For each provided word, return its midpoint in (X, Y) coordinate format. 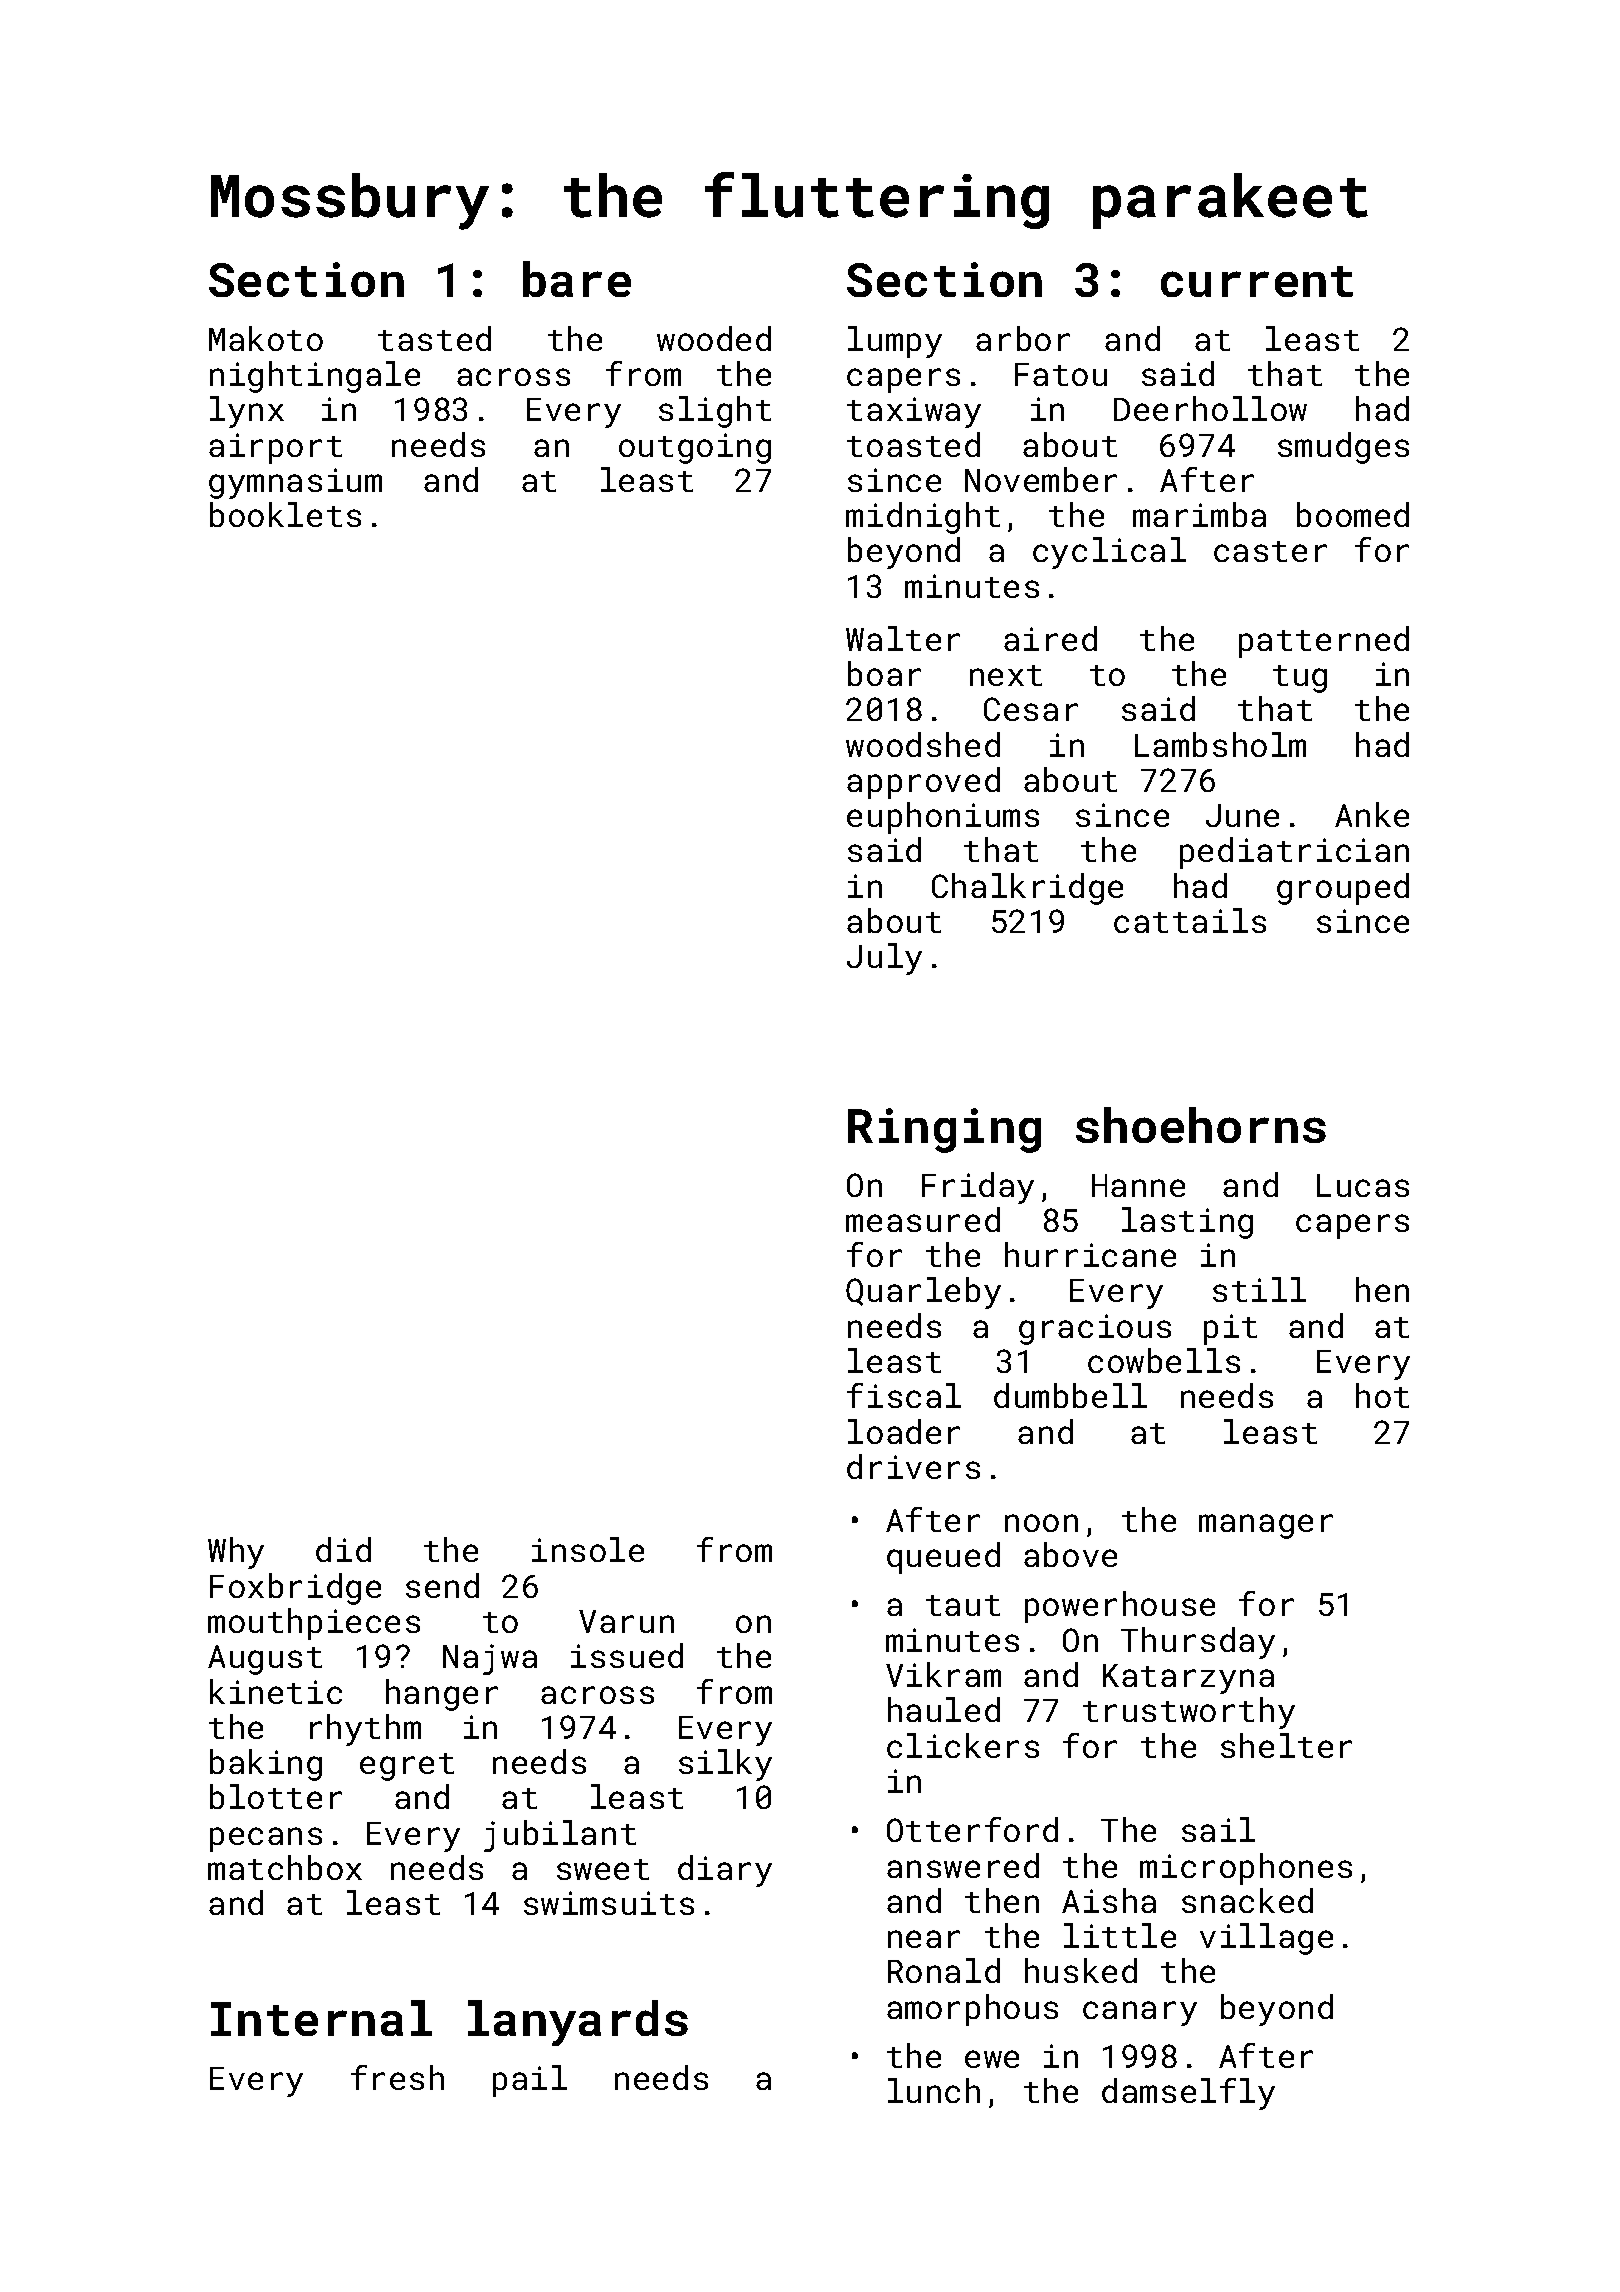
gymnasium (295, 483)
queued (943, 1558)
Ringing (944, 1130)
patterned (1324, 642)
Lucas (1363, 1185)
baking (266, 1765)
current (1257, 281)
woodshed (923, 744)
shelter (1286, 1745)
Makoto (266, 338)
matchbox (285, 1867)
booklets (285, 514)
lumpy (895, 342)
